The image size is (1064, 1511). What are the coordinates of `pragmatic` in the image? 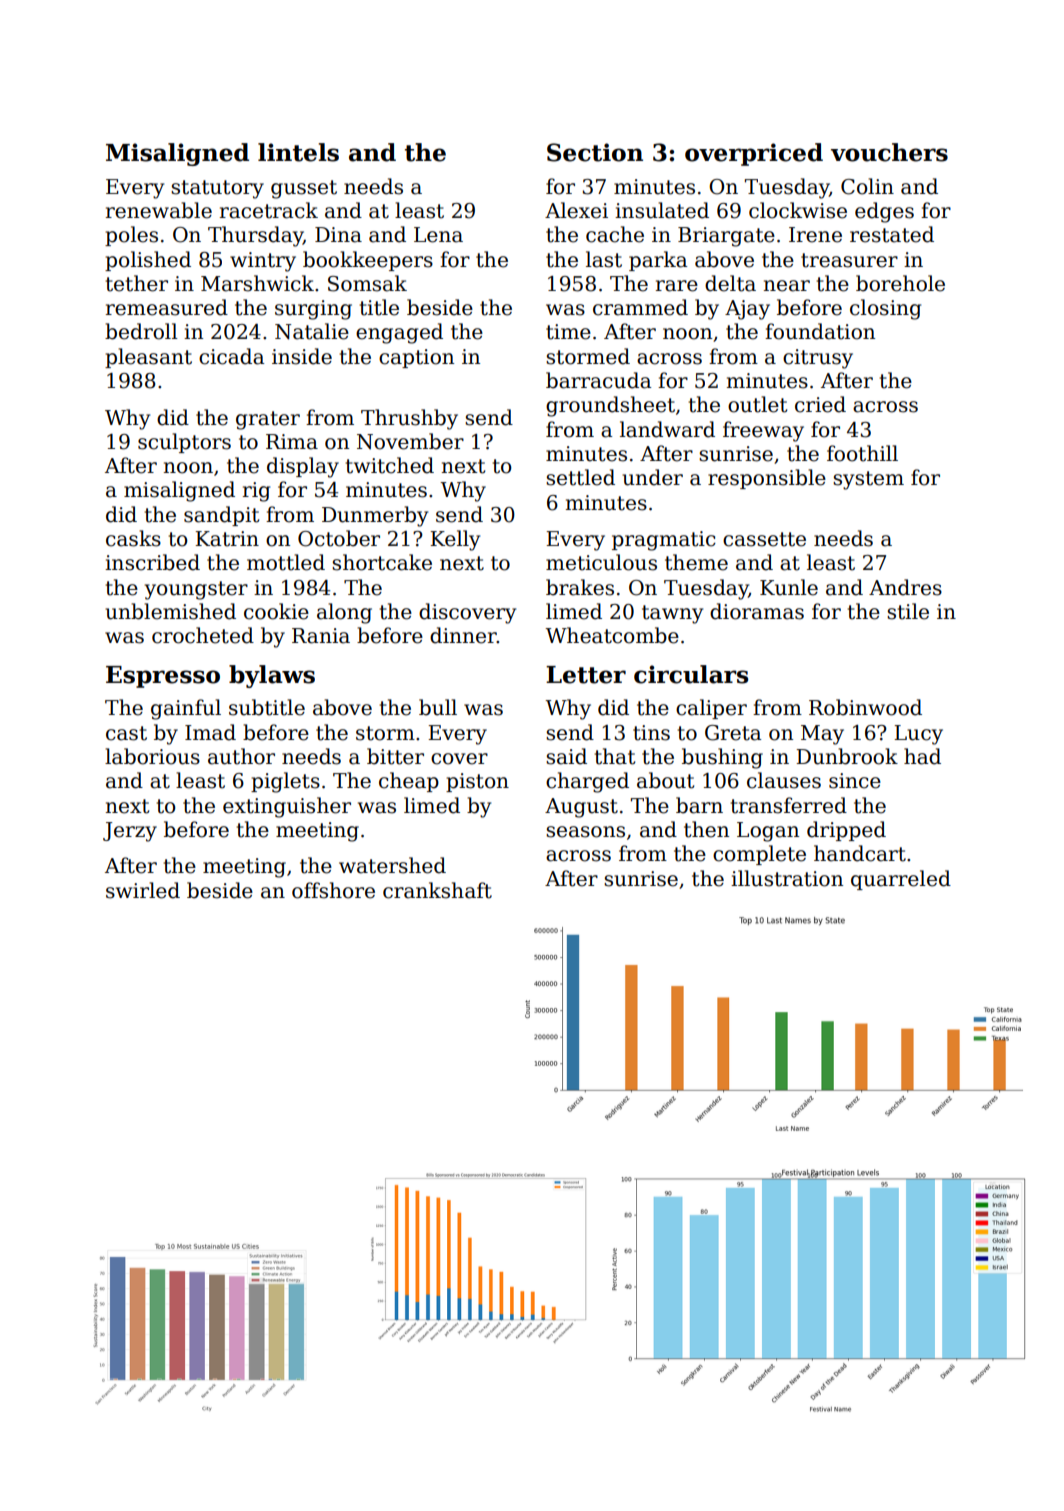 It's located at (664, 541).
